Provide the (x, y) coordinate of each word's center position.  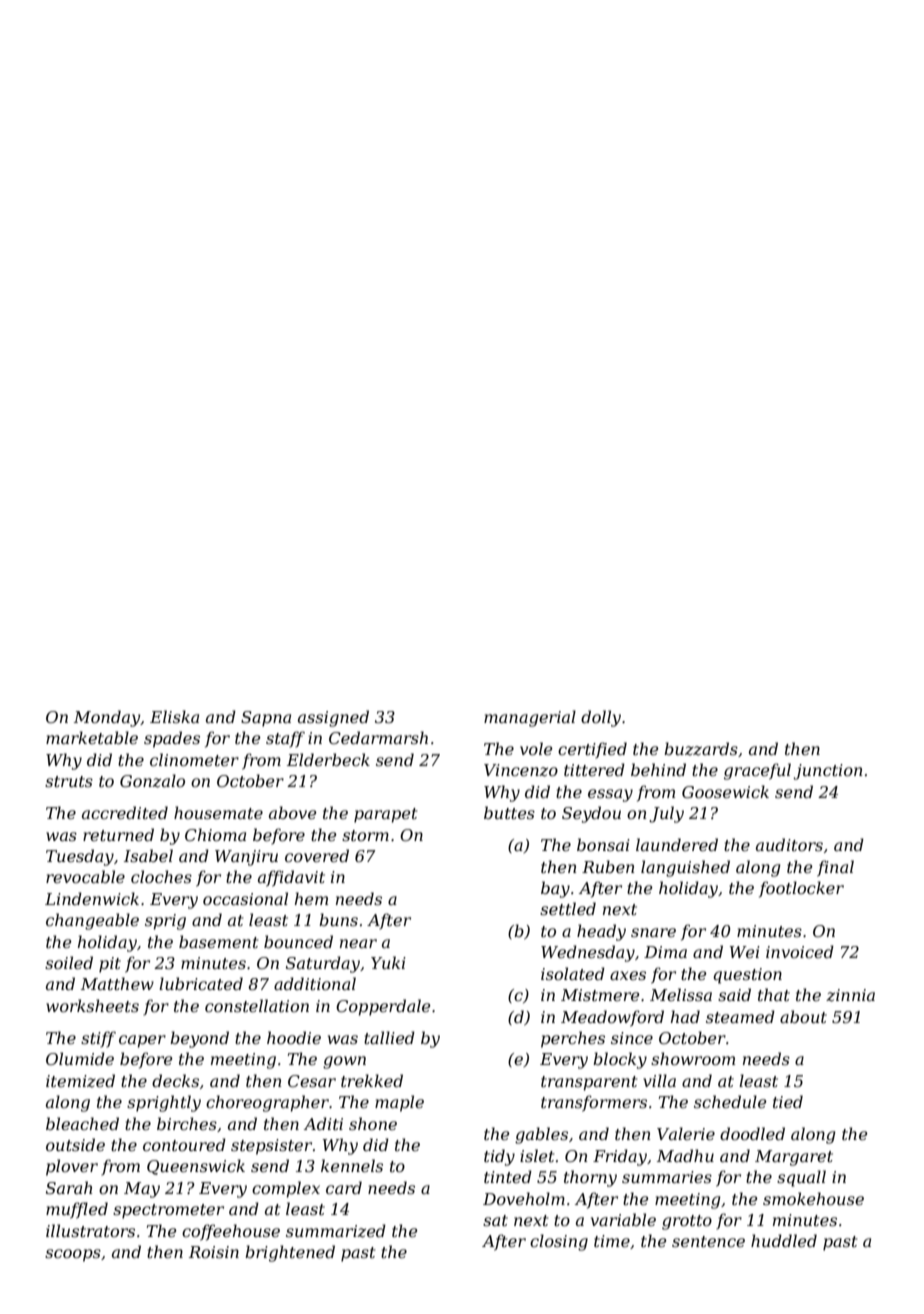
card (344, 1187)
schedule (730, 1101)
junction (828, 772)
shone (373, 1123)
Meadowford (612, 1018)
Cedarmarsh (378, 737)
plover (72, 1167)
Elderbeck (328, 759)
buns (338, 919)
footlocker (801, 889)
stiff (98, 1039)
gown (344, 1062)
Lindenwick (92, 898)
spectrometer (168, 1211)
